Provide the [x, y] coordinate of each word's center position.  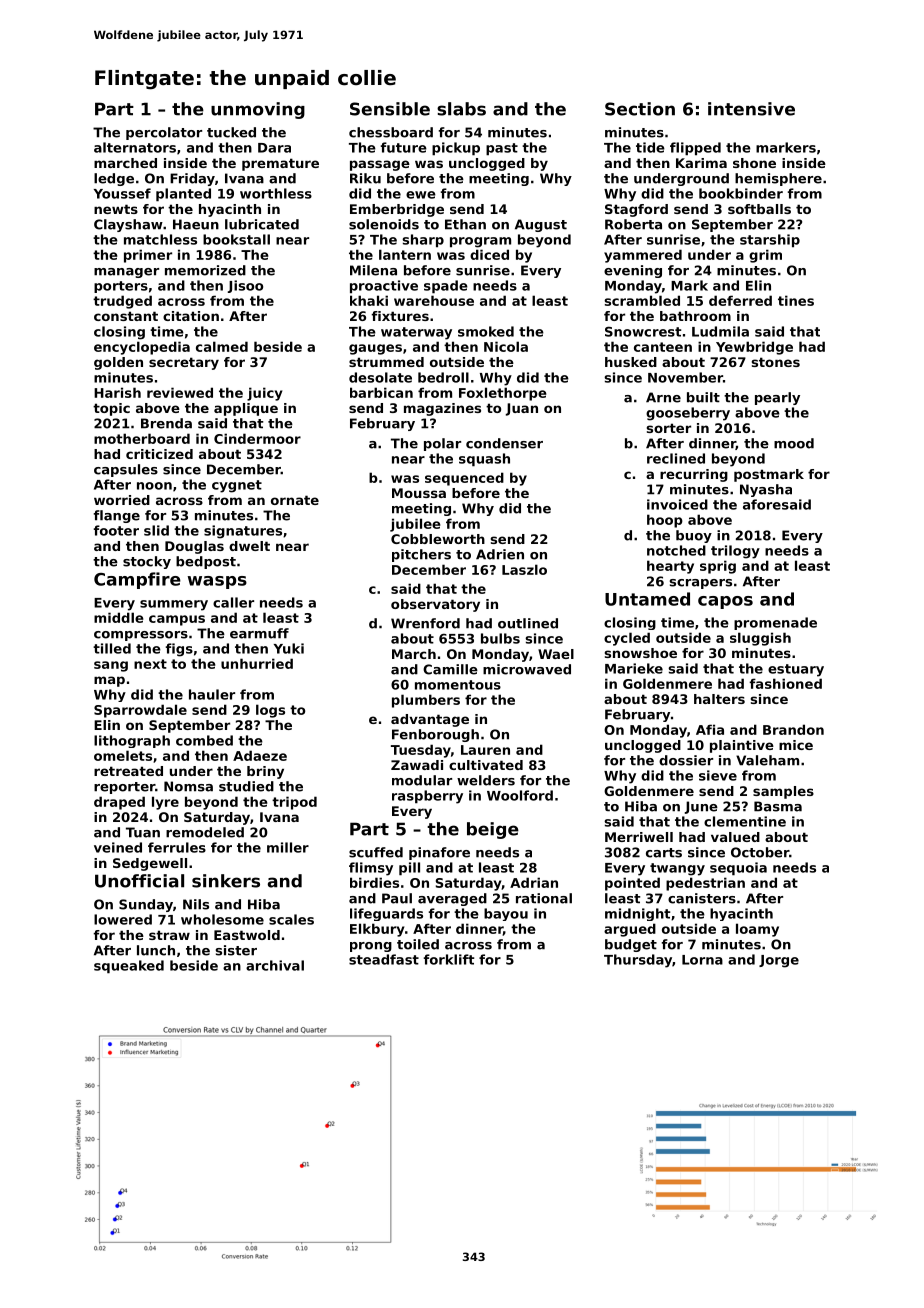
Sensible [390, 109]
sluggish [760, 639]
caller [233, 602]
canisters [702, 898]
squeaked [129, 967]
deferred [740, 300]
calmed [222, 346]
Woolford [520, 795]
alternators [135, 147]
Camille [450, 669]
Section [640, 109]
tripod [294, 803]
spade [446, 287]
